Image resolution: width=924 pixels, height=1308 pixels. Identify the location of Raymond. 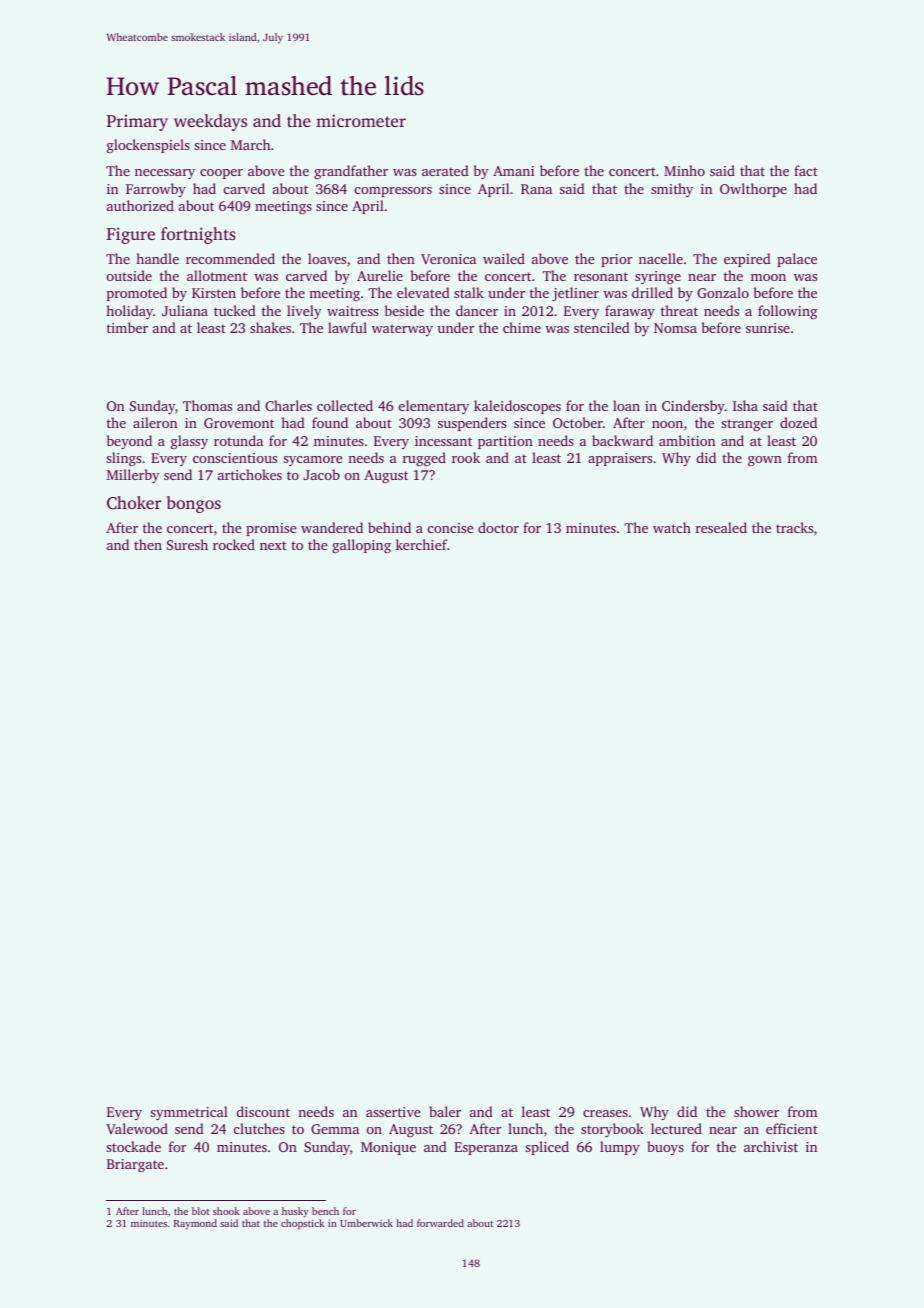
(195, 1224).
